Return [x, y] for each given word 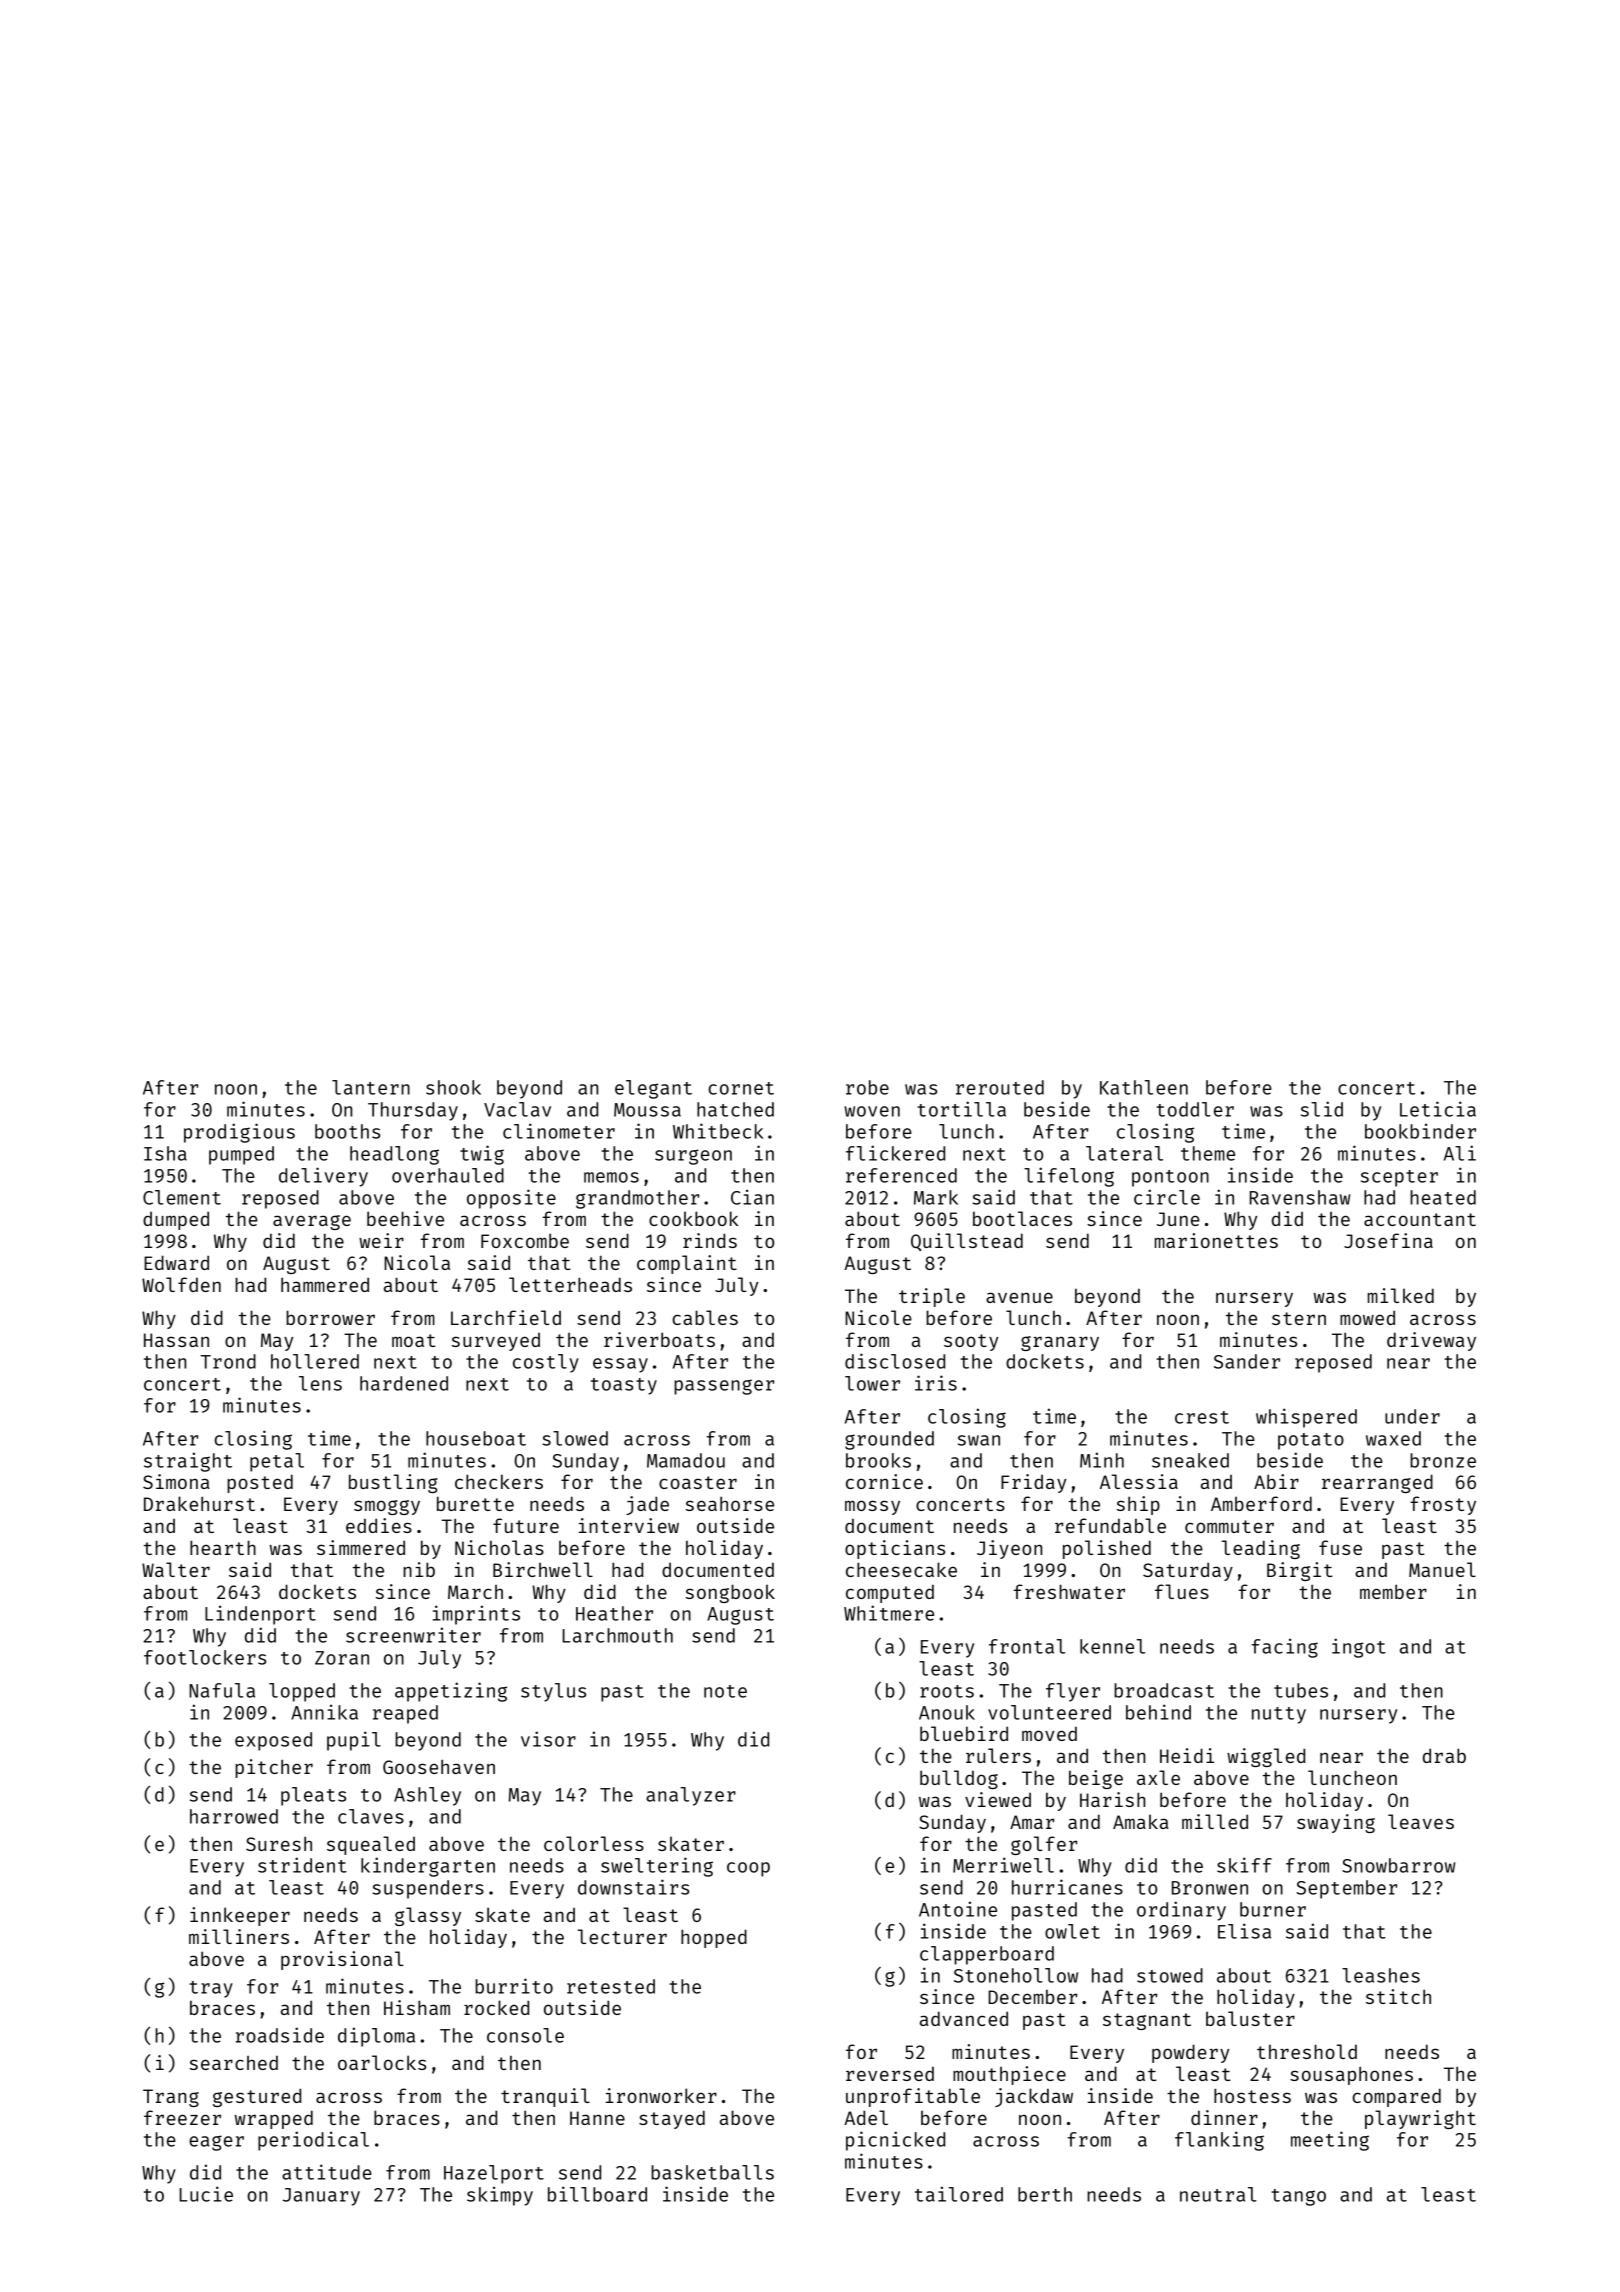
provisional [342, 1960]
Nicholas [499, 1547]
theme [1208, 1153]
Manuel [1442, 1569]
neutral [1218, 2194]
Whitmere [889, 1613]
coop [748, 1869]
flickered [895, 1153]
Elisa [1244, 1931]
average [312, 1222]
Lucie [206, 2194]
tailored [959, 2194]
